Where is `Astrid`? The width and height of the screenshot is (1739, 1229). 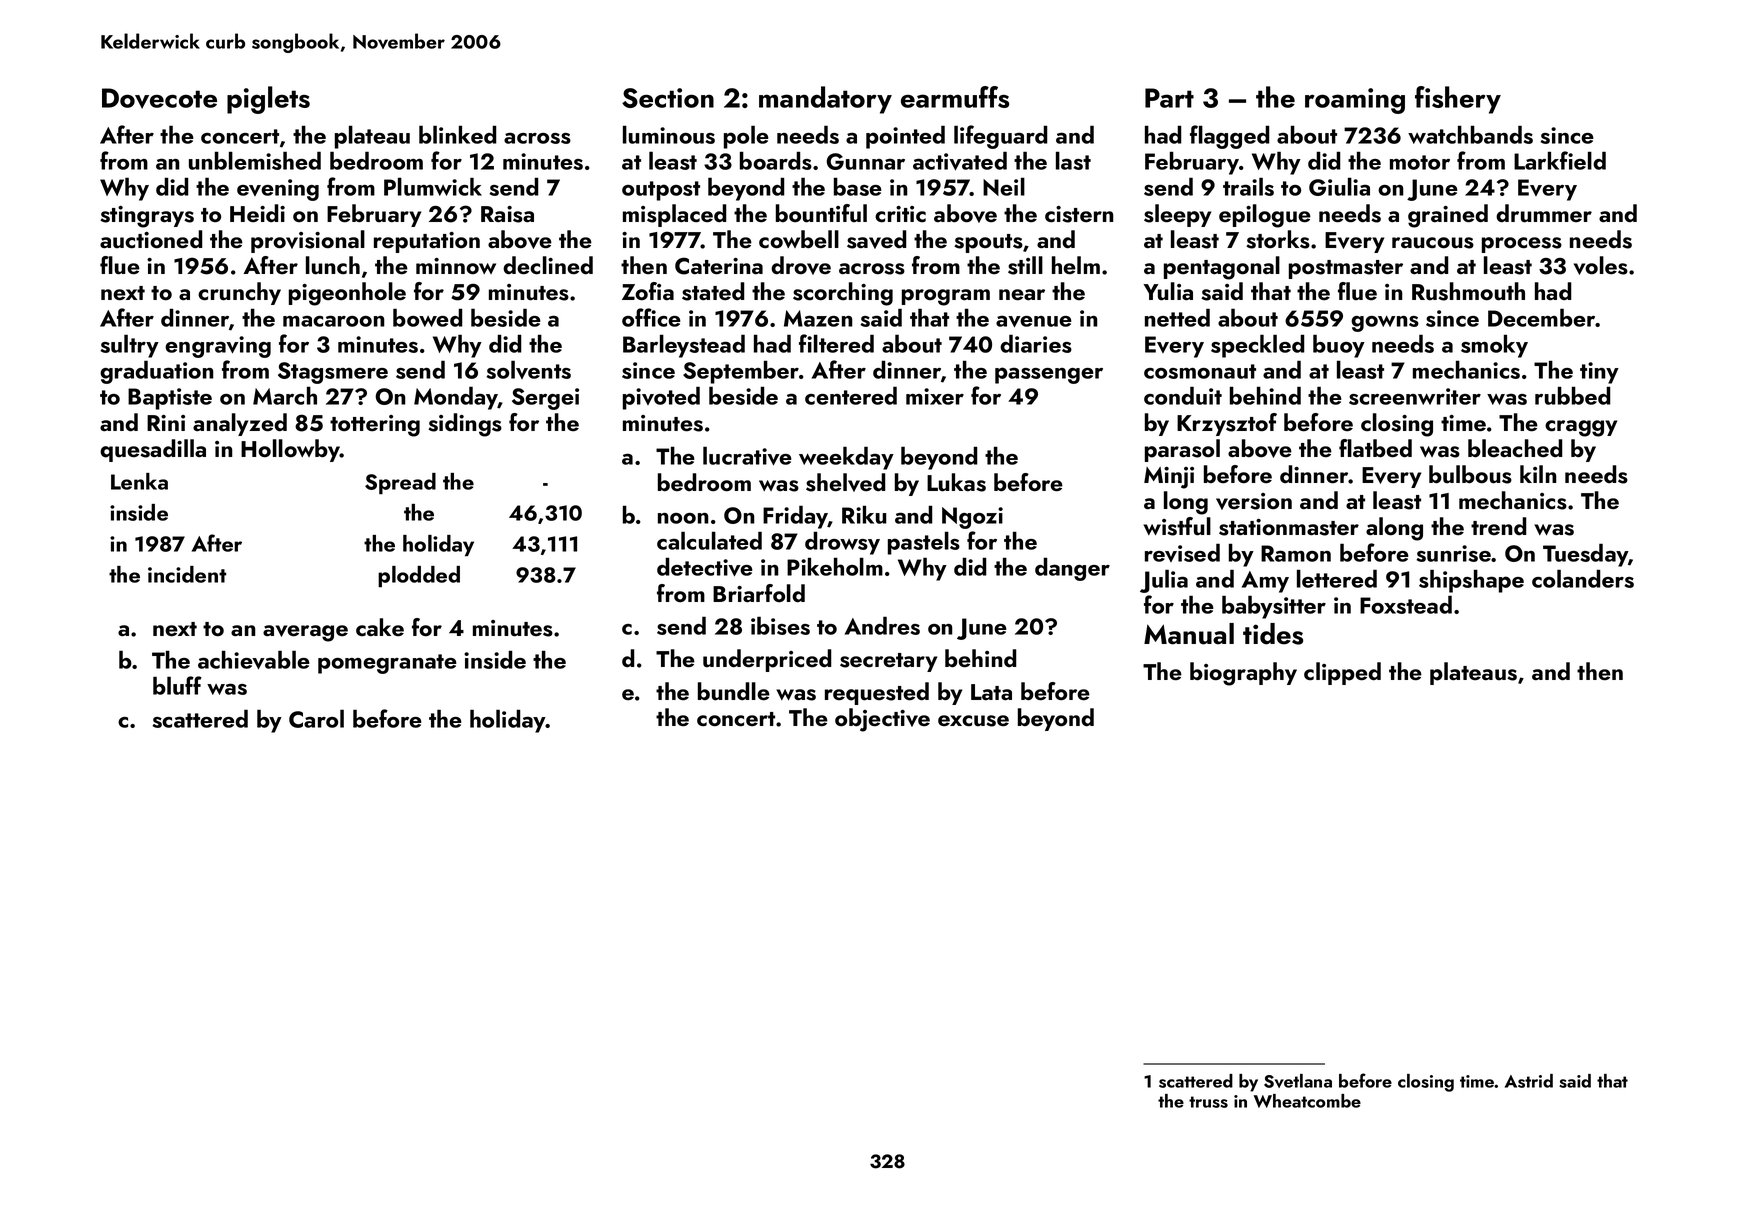 Astrid is located at coordinates (1529, 1081).
